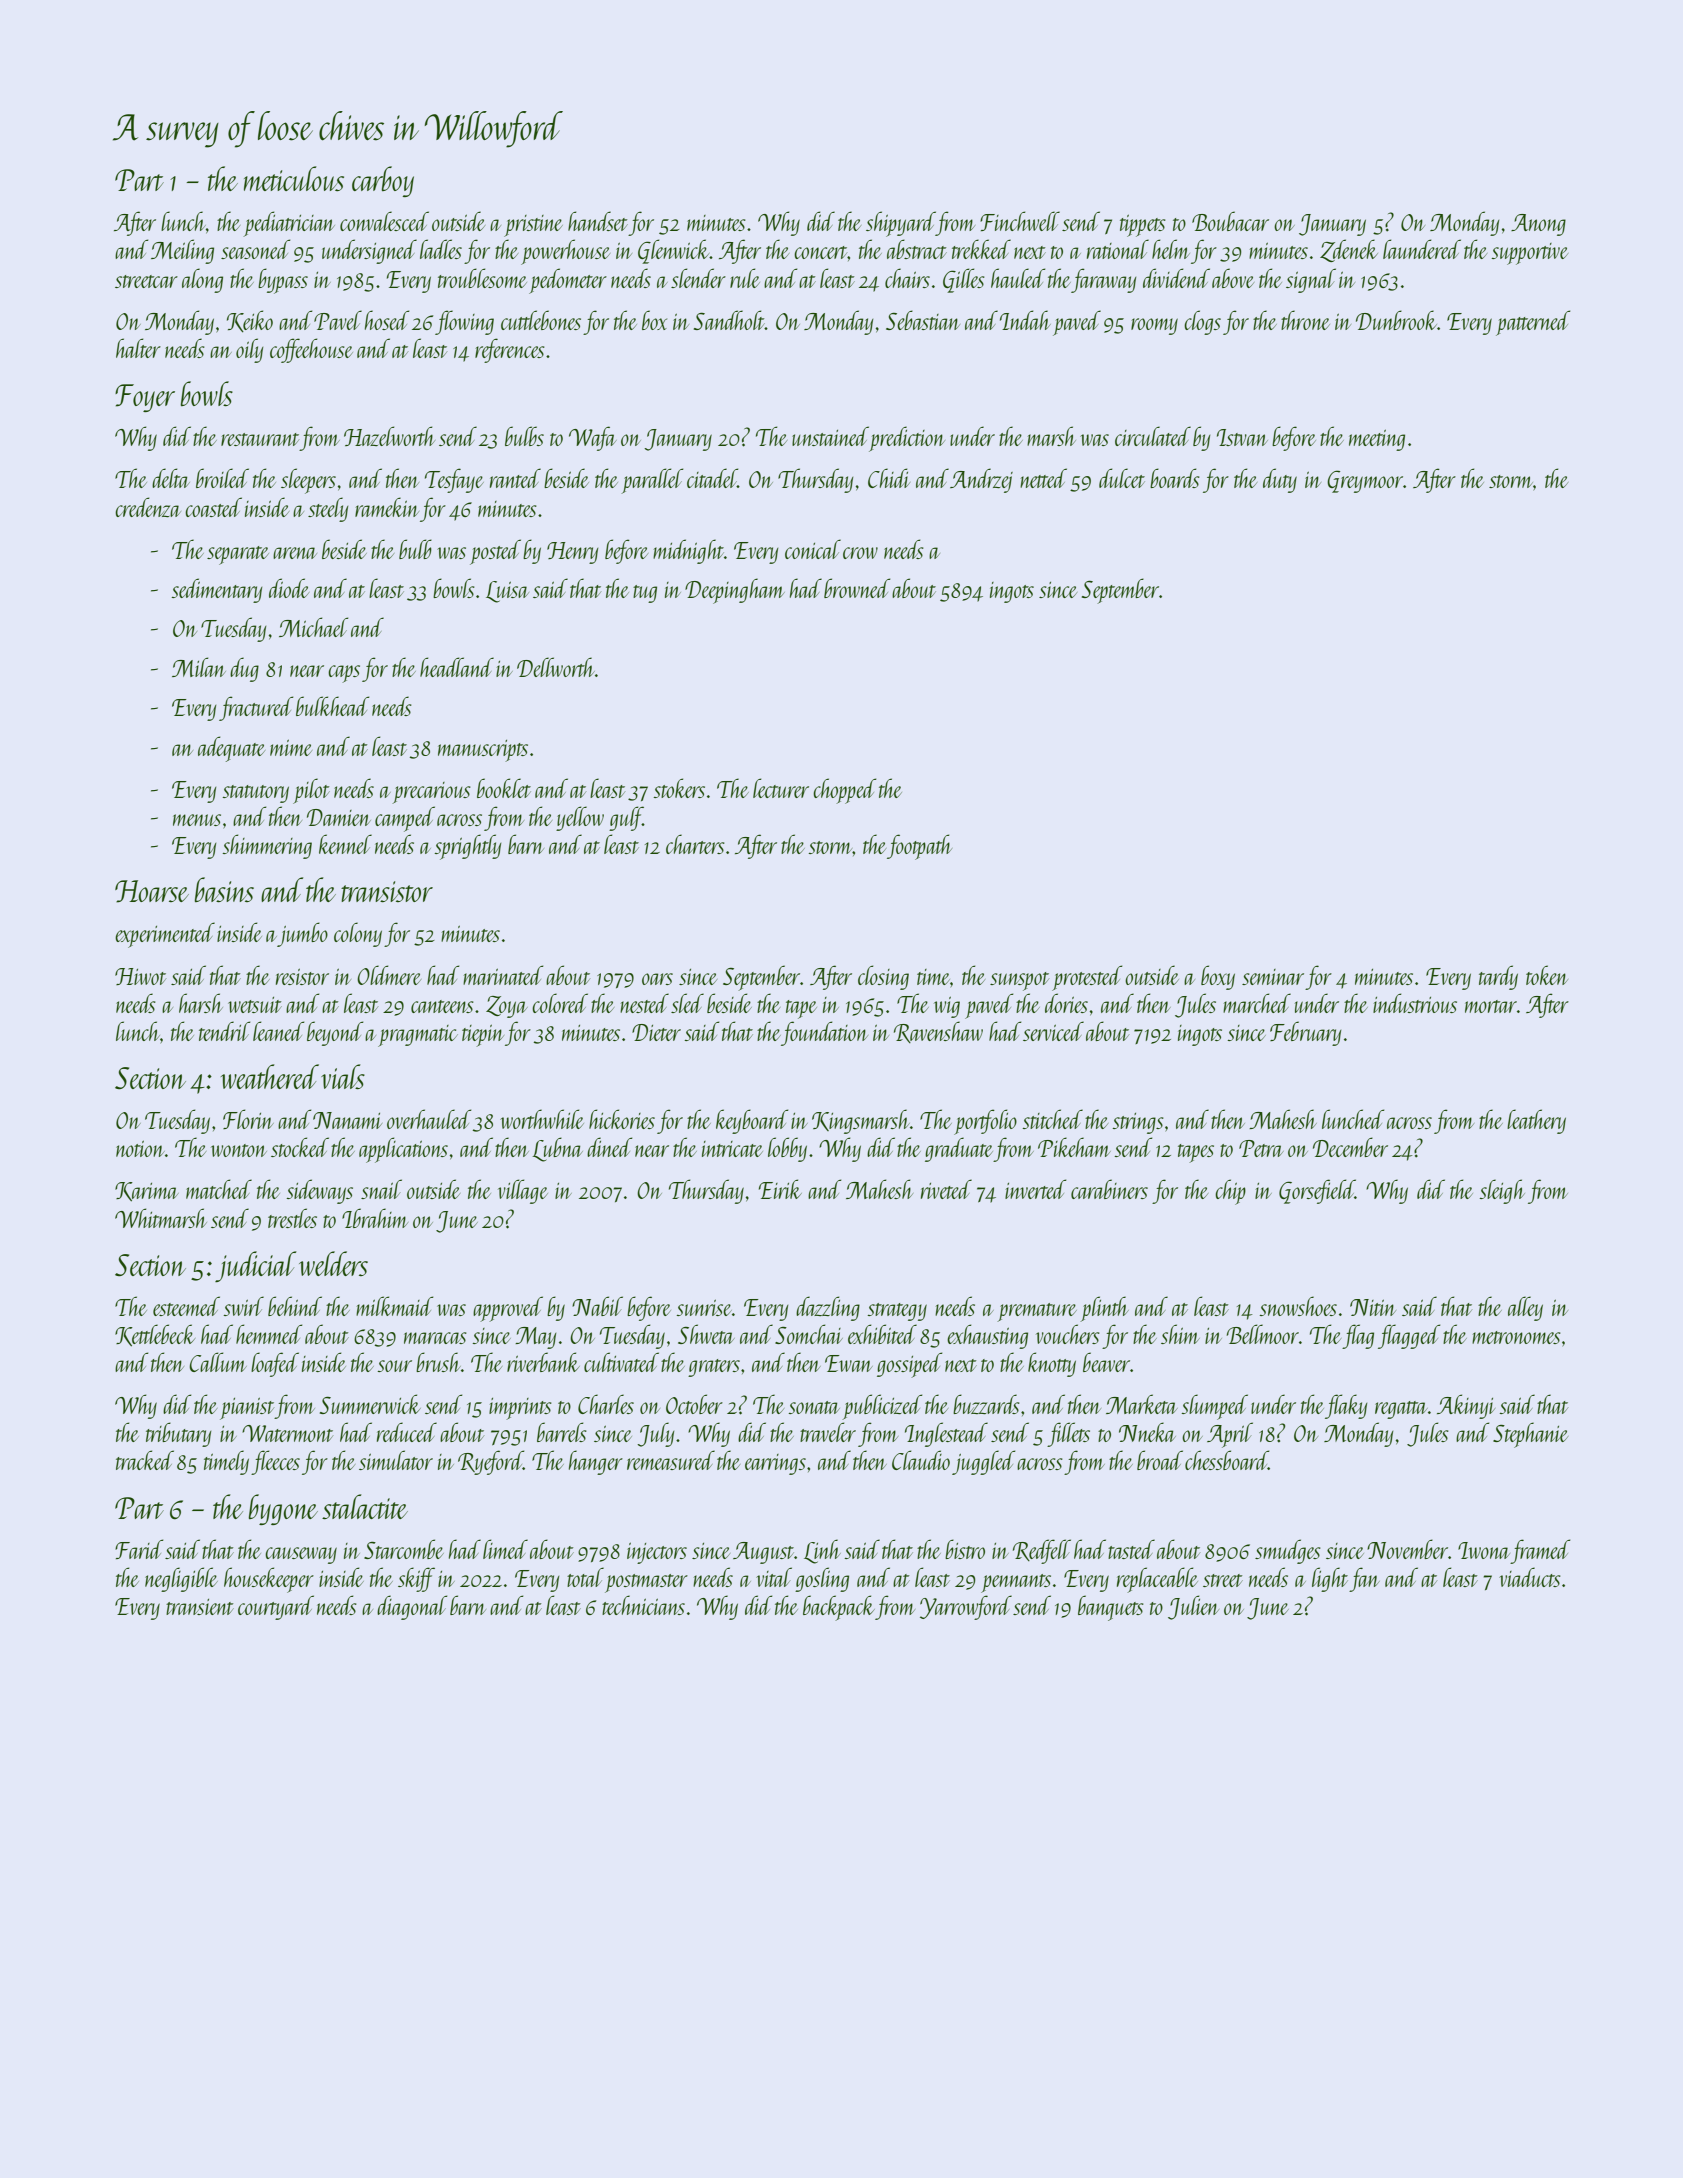 Image resolution: width=1683 pixels, height=2178 pixels. What do you see at coordinates (231, 749) in the page?
I see `adequate` at bounding box center [231, 749].
